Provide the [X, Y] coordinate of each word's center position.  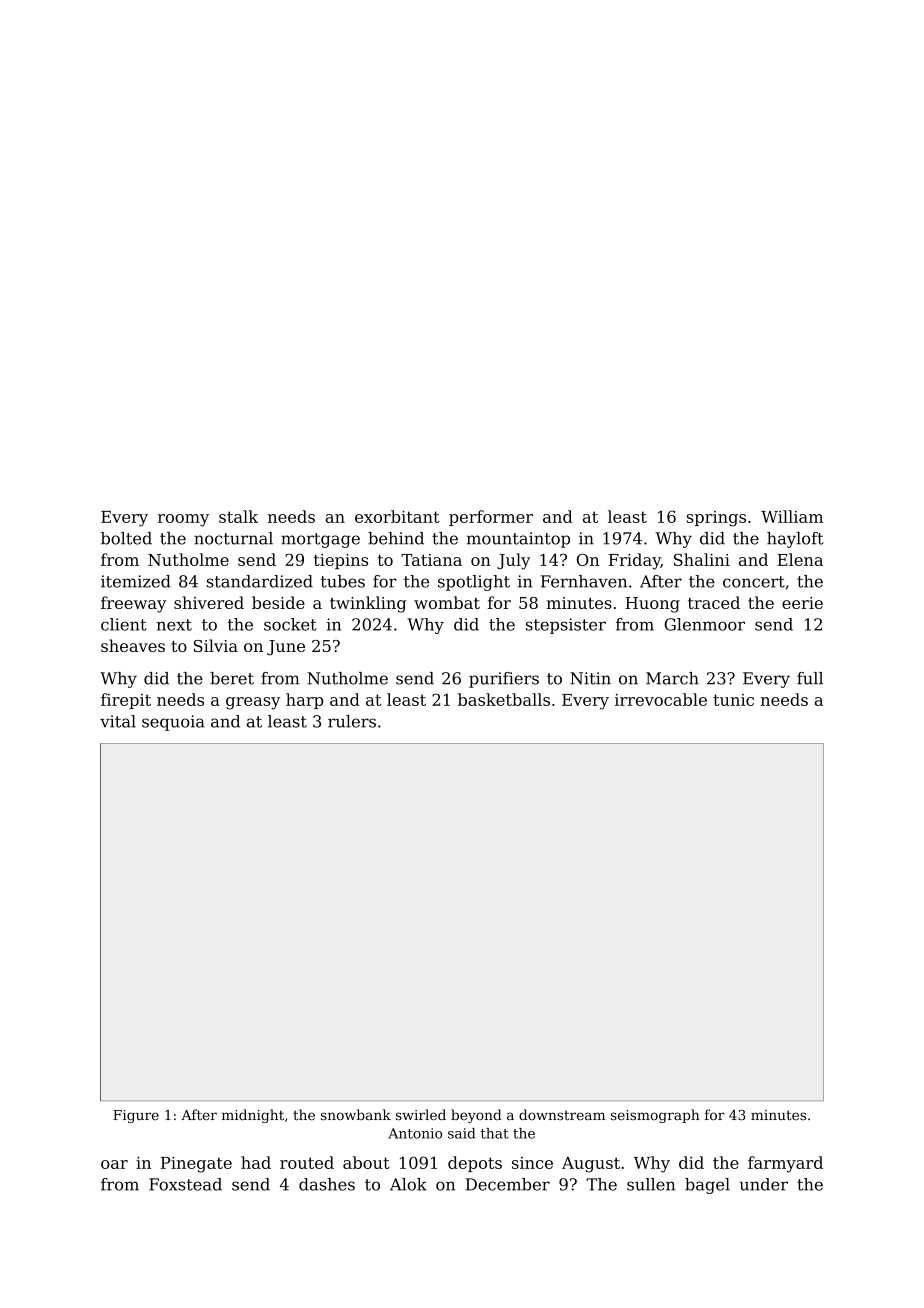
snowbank [356, 1114]
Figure [136, 1116]
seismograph [655, 1116]
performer [491, 518]
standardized [260, 581]
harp [304, 701]
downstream [562, 1114]
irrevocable [661, 699]
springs [716, 519]
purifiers [504, 680]
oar [114, 1164]
